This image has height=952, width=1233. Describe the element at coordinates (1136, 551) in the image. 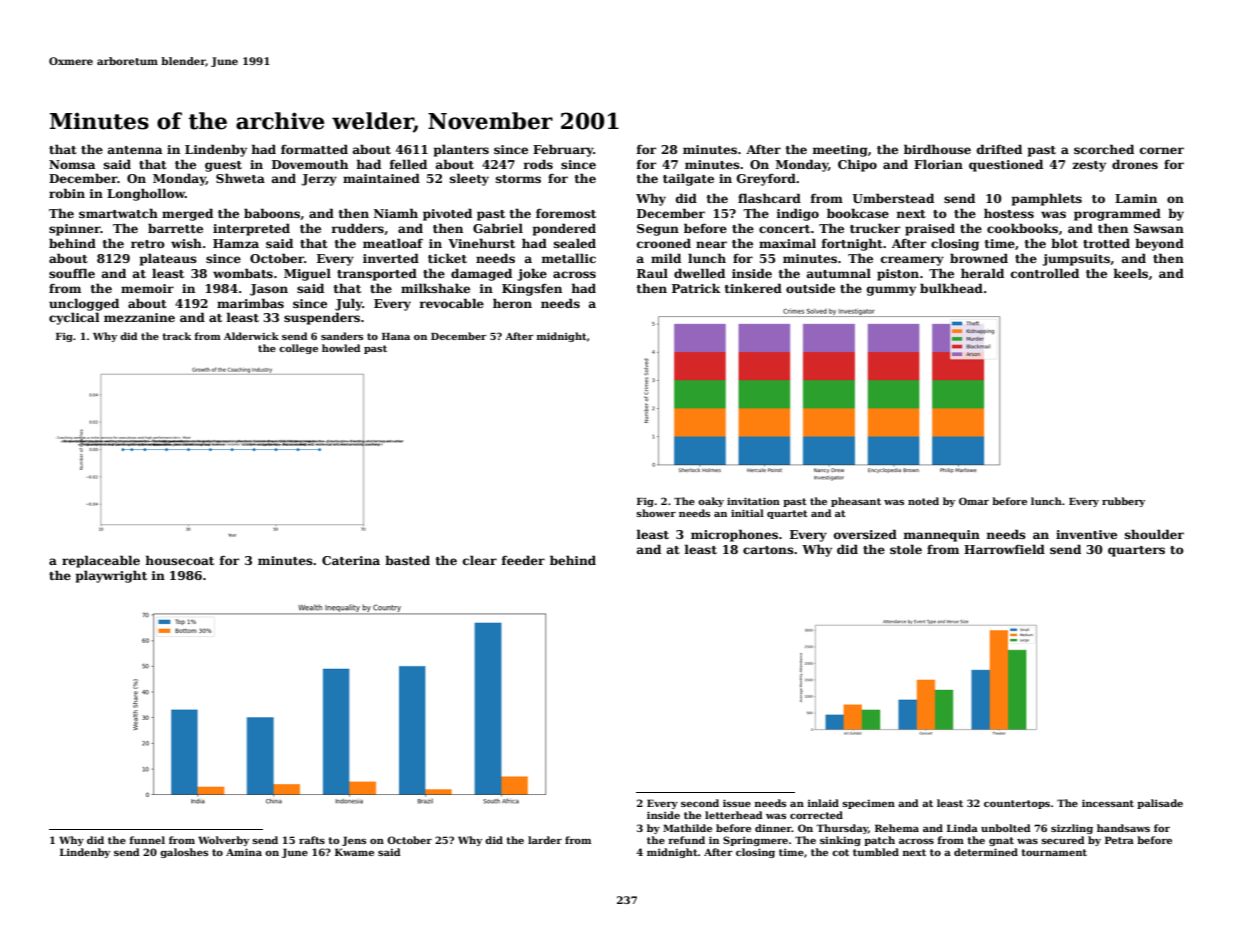

I see `quarters` at that location.
